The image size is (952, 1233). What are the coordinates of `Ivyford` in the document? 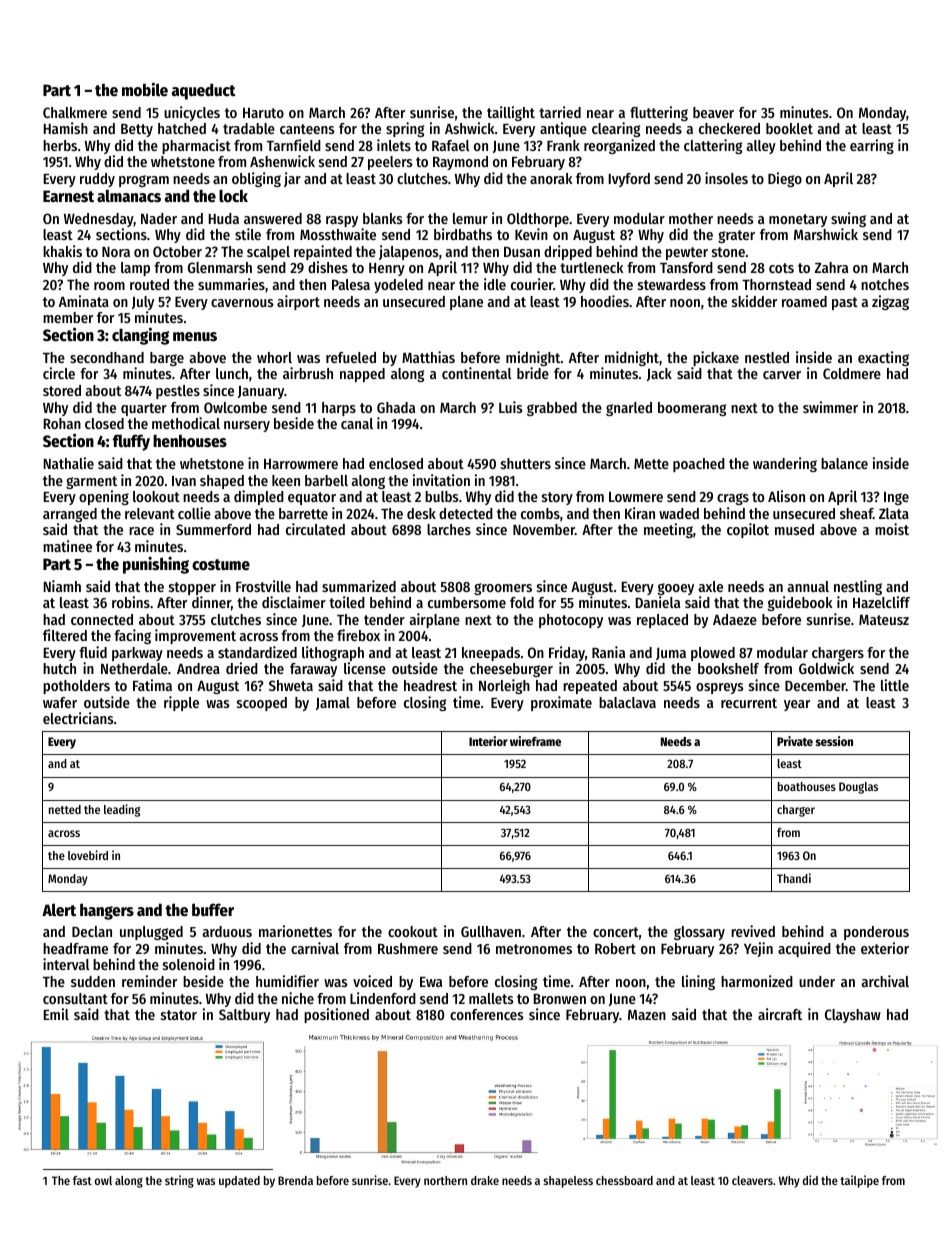 It's located at (629, 180).
